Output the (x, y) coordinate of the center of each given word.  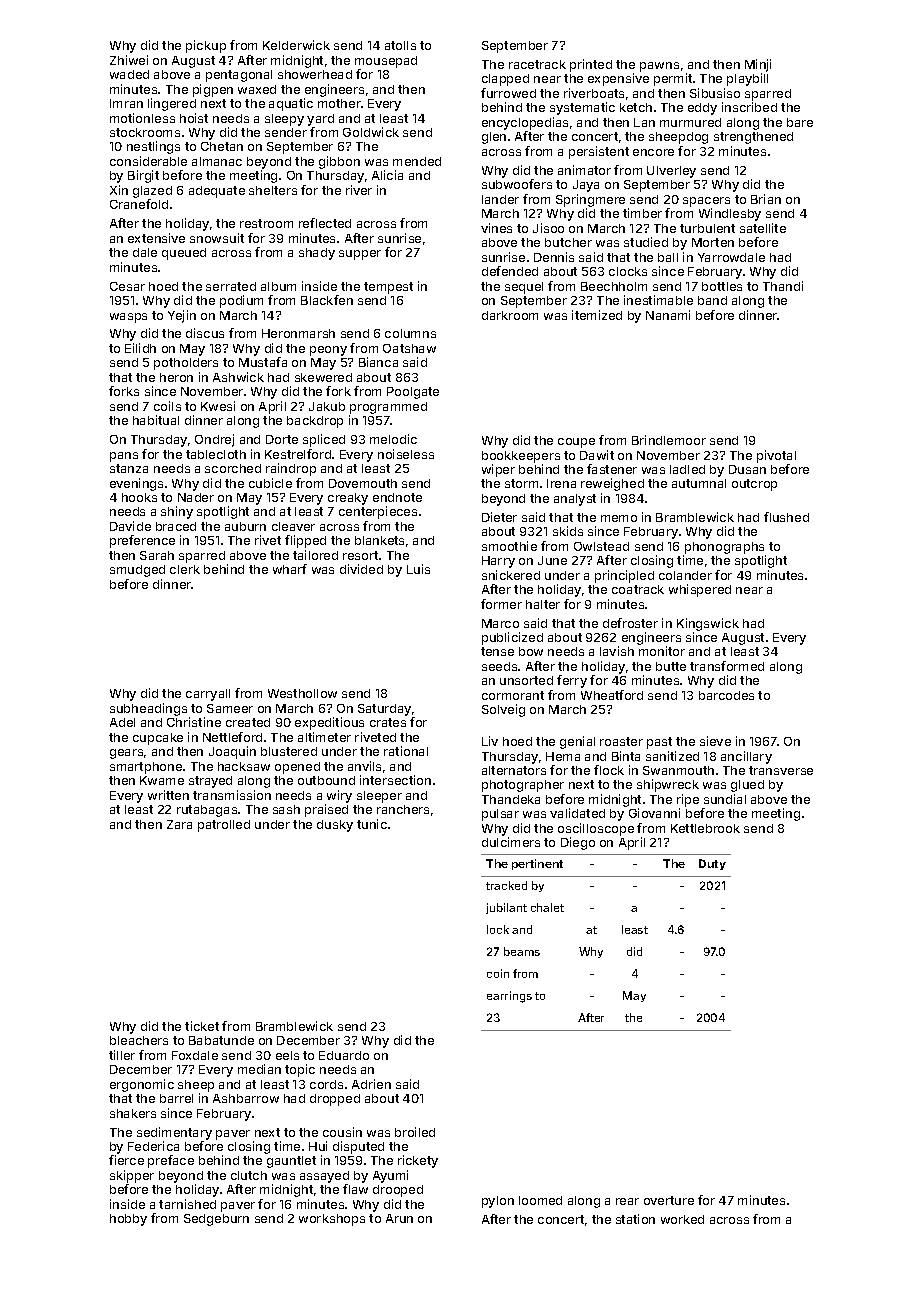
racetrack (537, 64)
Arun (399, 1218)
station (635, 1219)
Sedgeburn (216, 1220)
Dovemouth (363, 483)
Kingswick (708, 624)
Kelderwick (296, 45)
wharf (290, 569)
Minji (758, 65)
